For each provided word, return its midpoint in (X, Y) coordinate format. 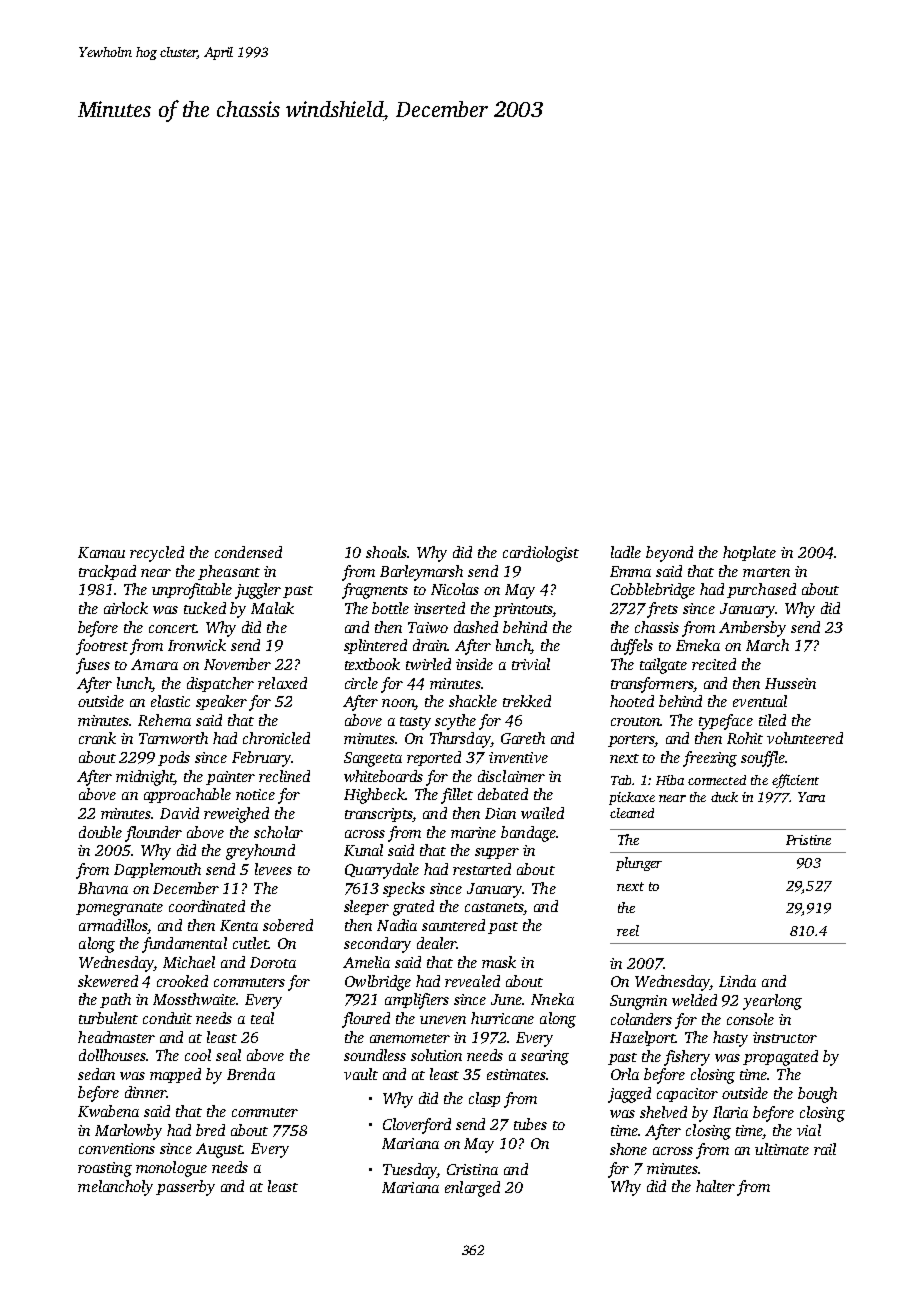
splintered (375, 646)
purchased (761, 590)
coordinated (207, 906)
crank (97, 738)
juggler (258, 591)
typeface (726, 722)
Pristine (808, 840)
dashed (476, 627)
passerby (185, 1188)
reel (628, 930)
